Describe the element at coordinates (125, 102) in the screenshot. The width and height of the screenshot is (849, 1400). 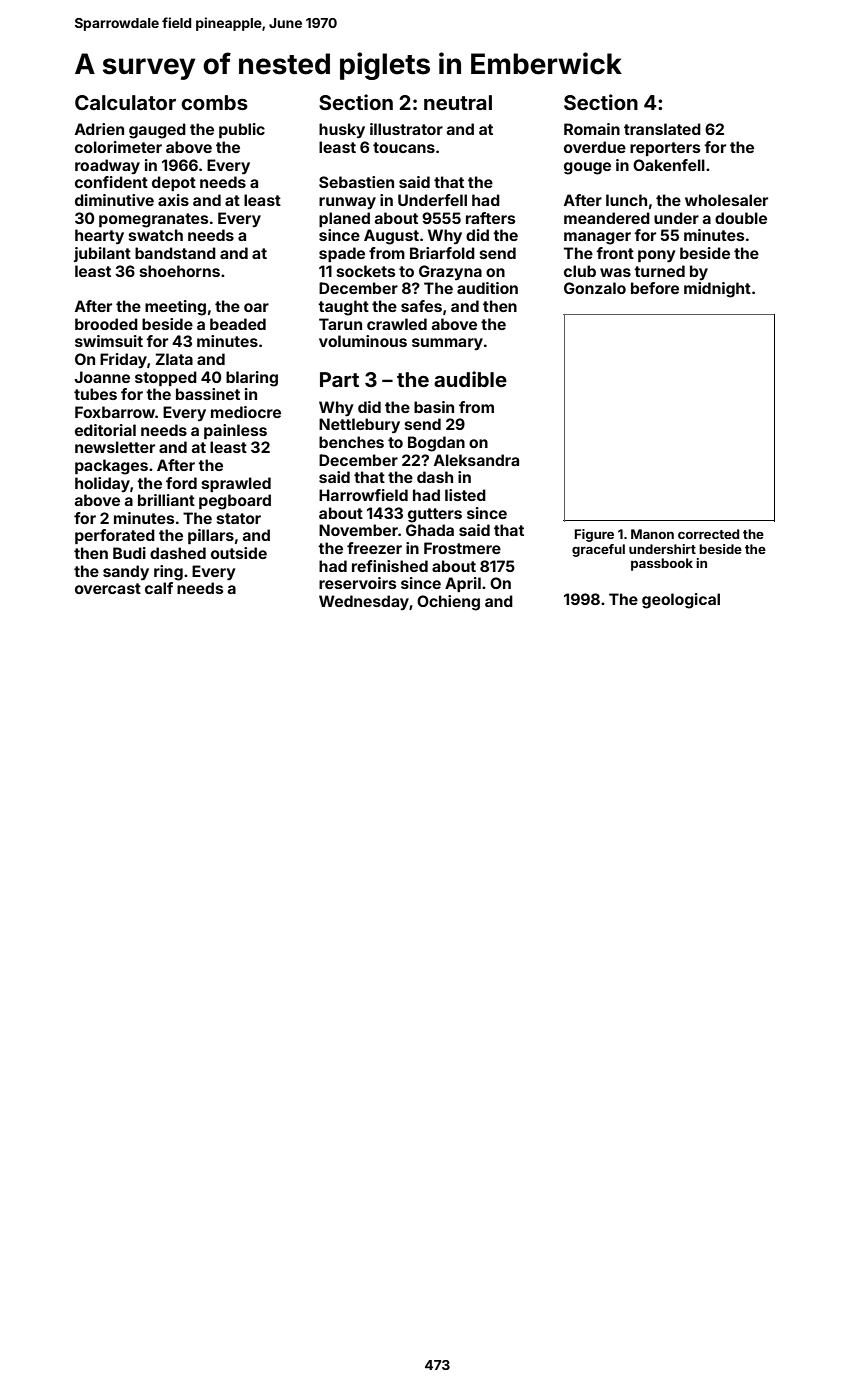
I see `Calculator` at that location.
